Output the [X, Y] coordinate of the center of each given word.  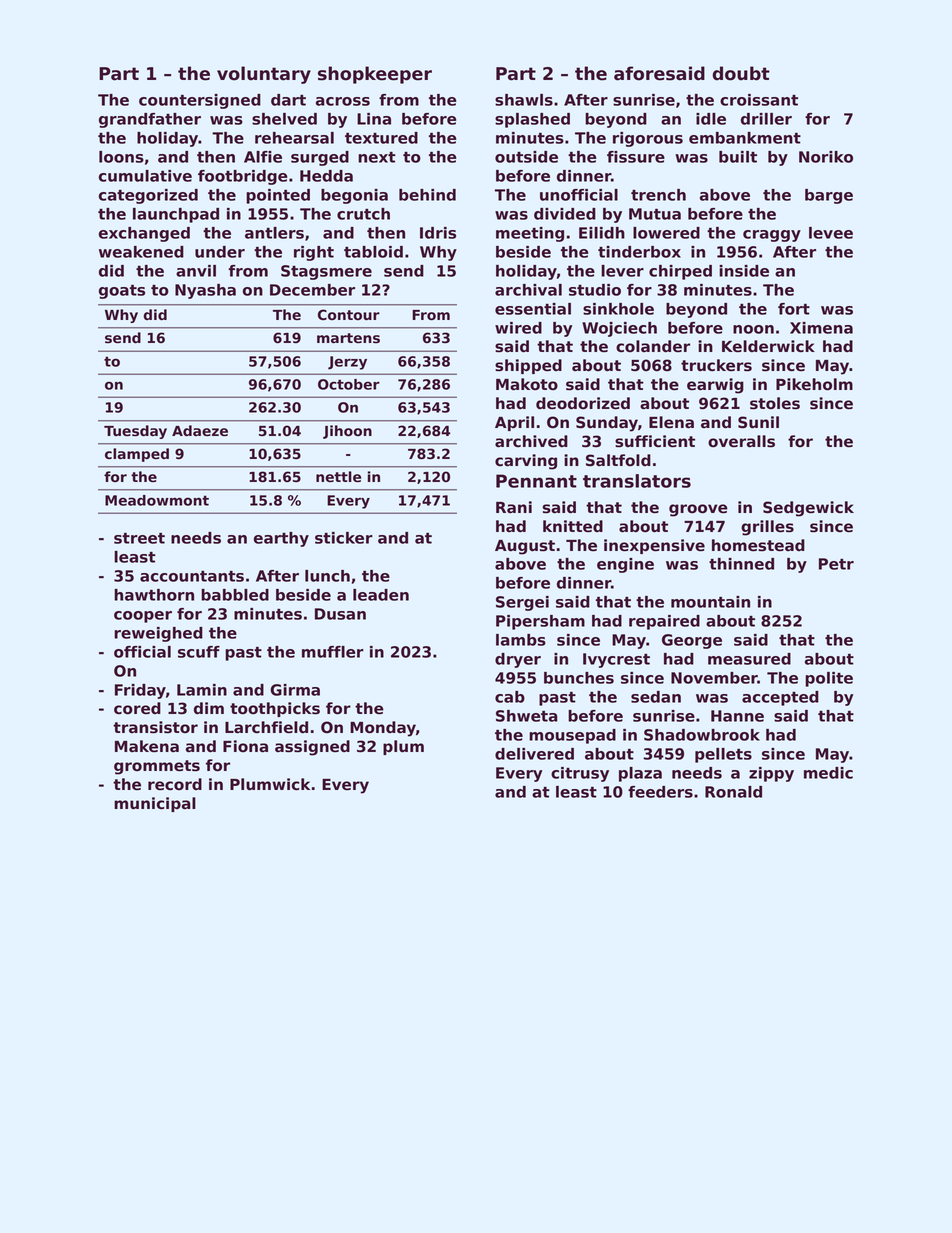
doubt [741, 73]
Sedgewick [808, 509]
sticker [344, 538]
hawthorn [154, 595]
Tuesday [135, 432]
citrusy [580, 774]
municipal [155, 804]
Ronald [733, 792]
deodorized [583, 403]
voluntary [264, 75]
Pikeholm [814, 384]
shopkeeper [375, 75]
